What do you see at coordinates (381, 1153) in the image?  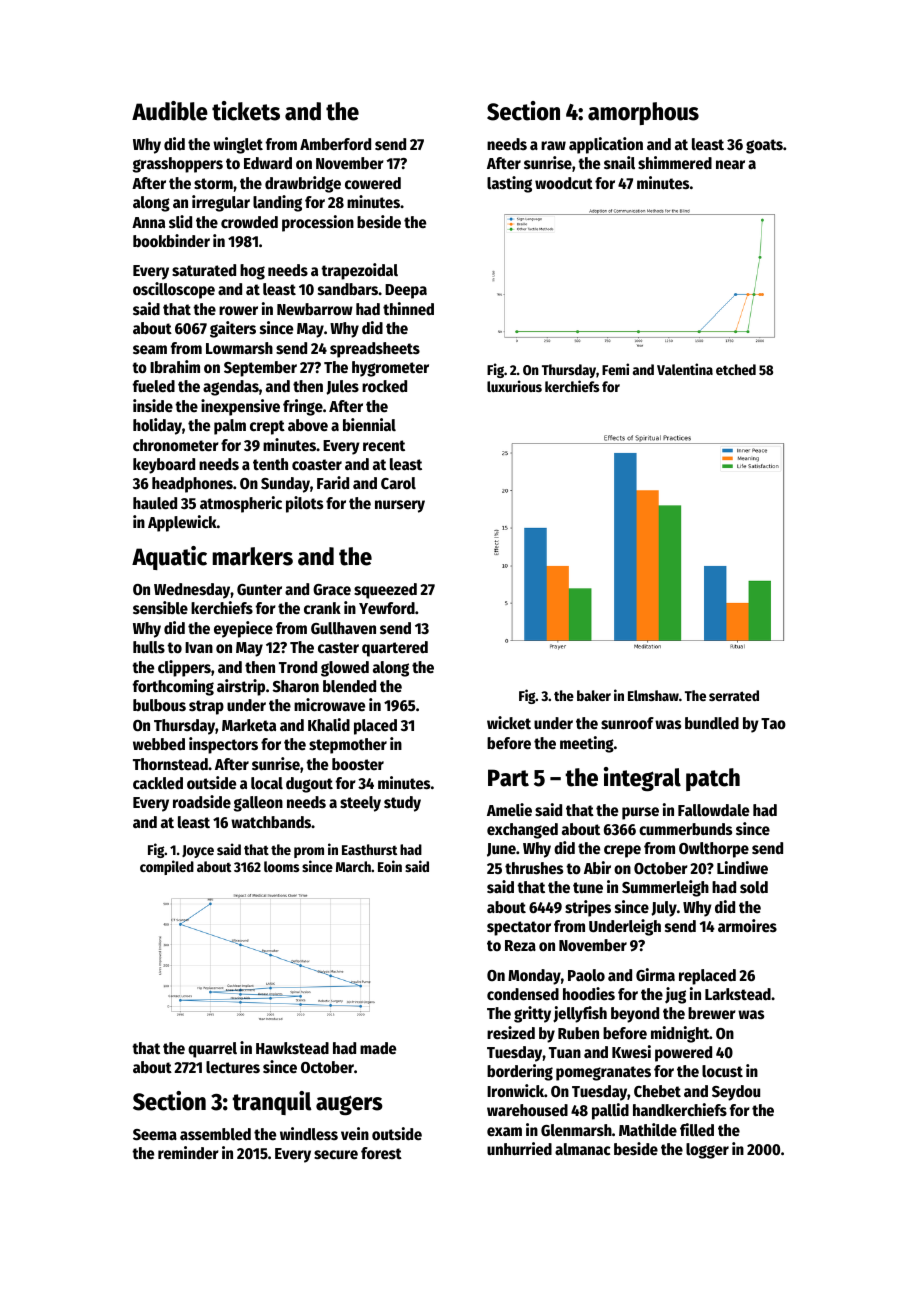 I see `forest` at bounding box center [381, 1153].
